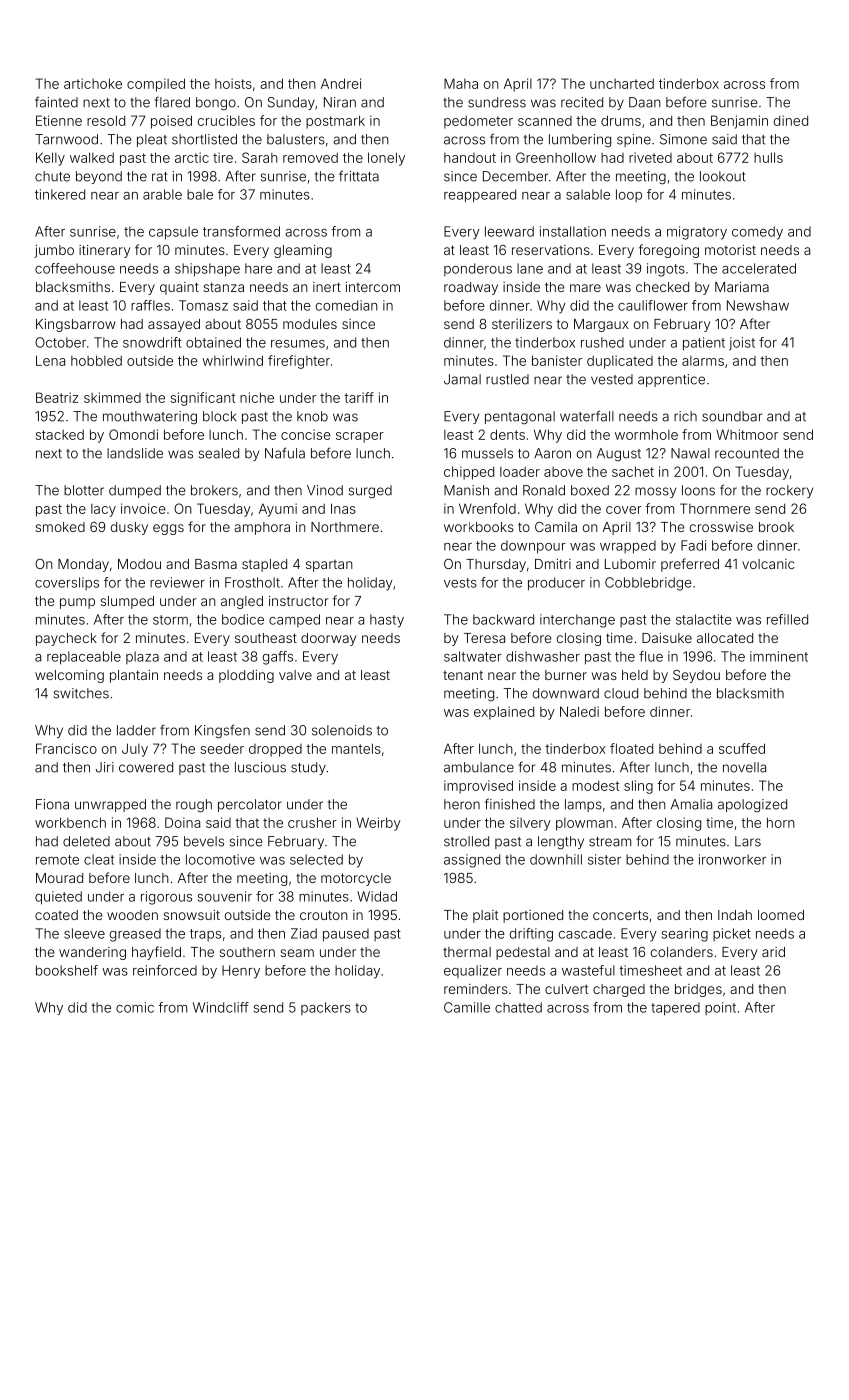  I want to click on scraper, so click(360, 437).
